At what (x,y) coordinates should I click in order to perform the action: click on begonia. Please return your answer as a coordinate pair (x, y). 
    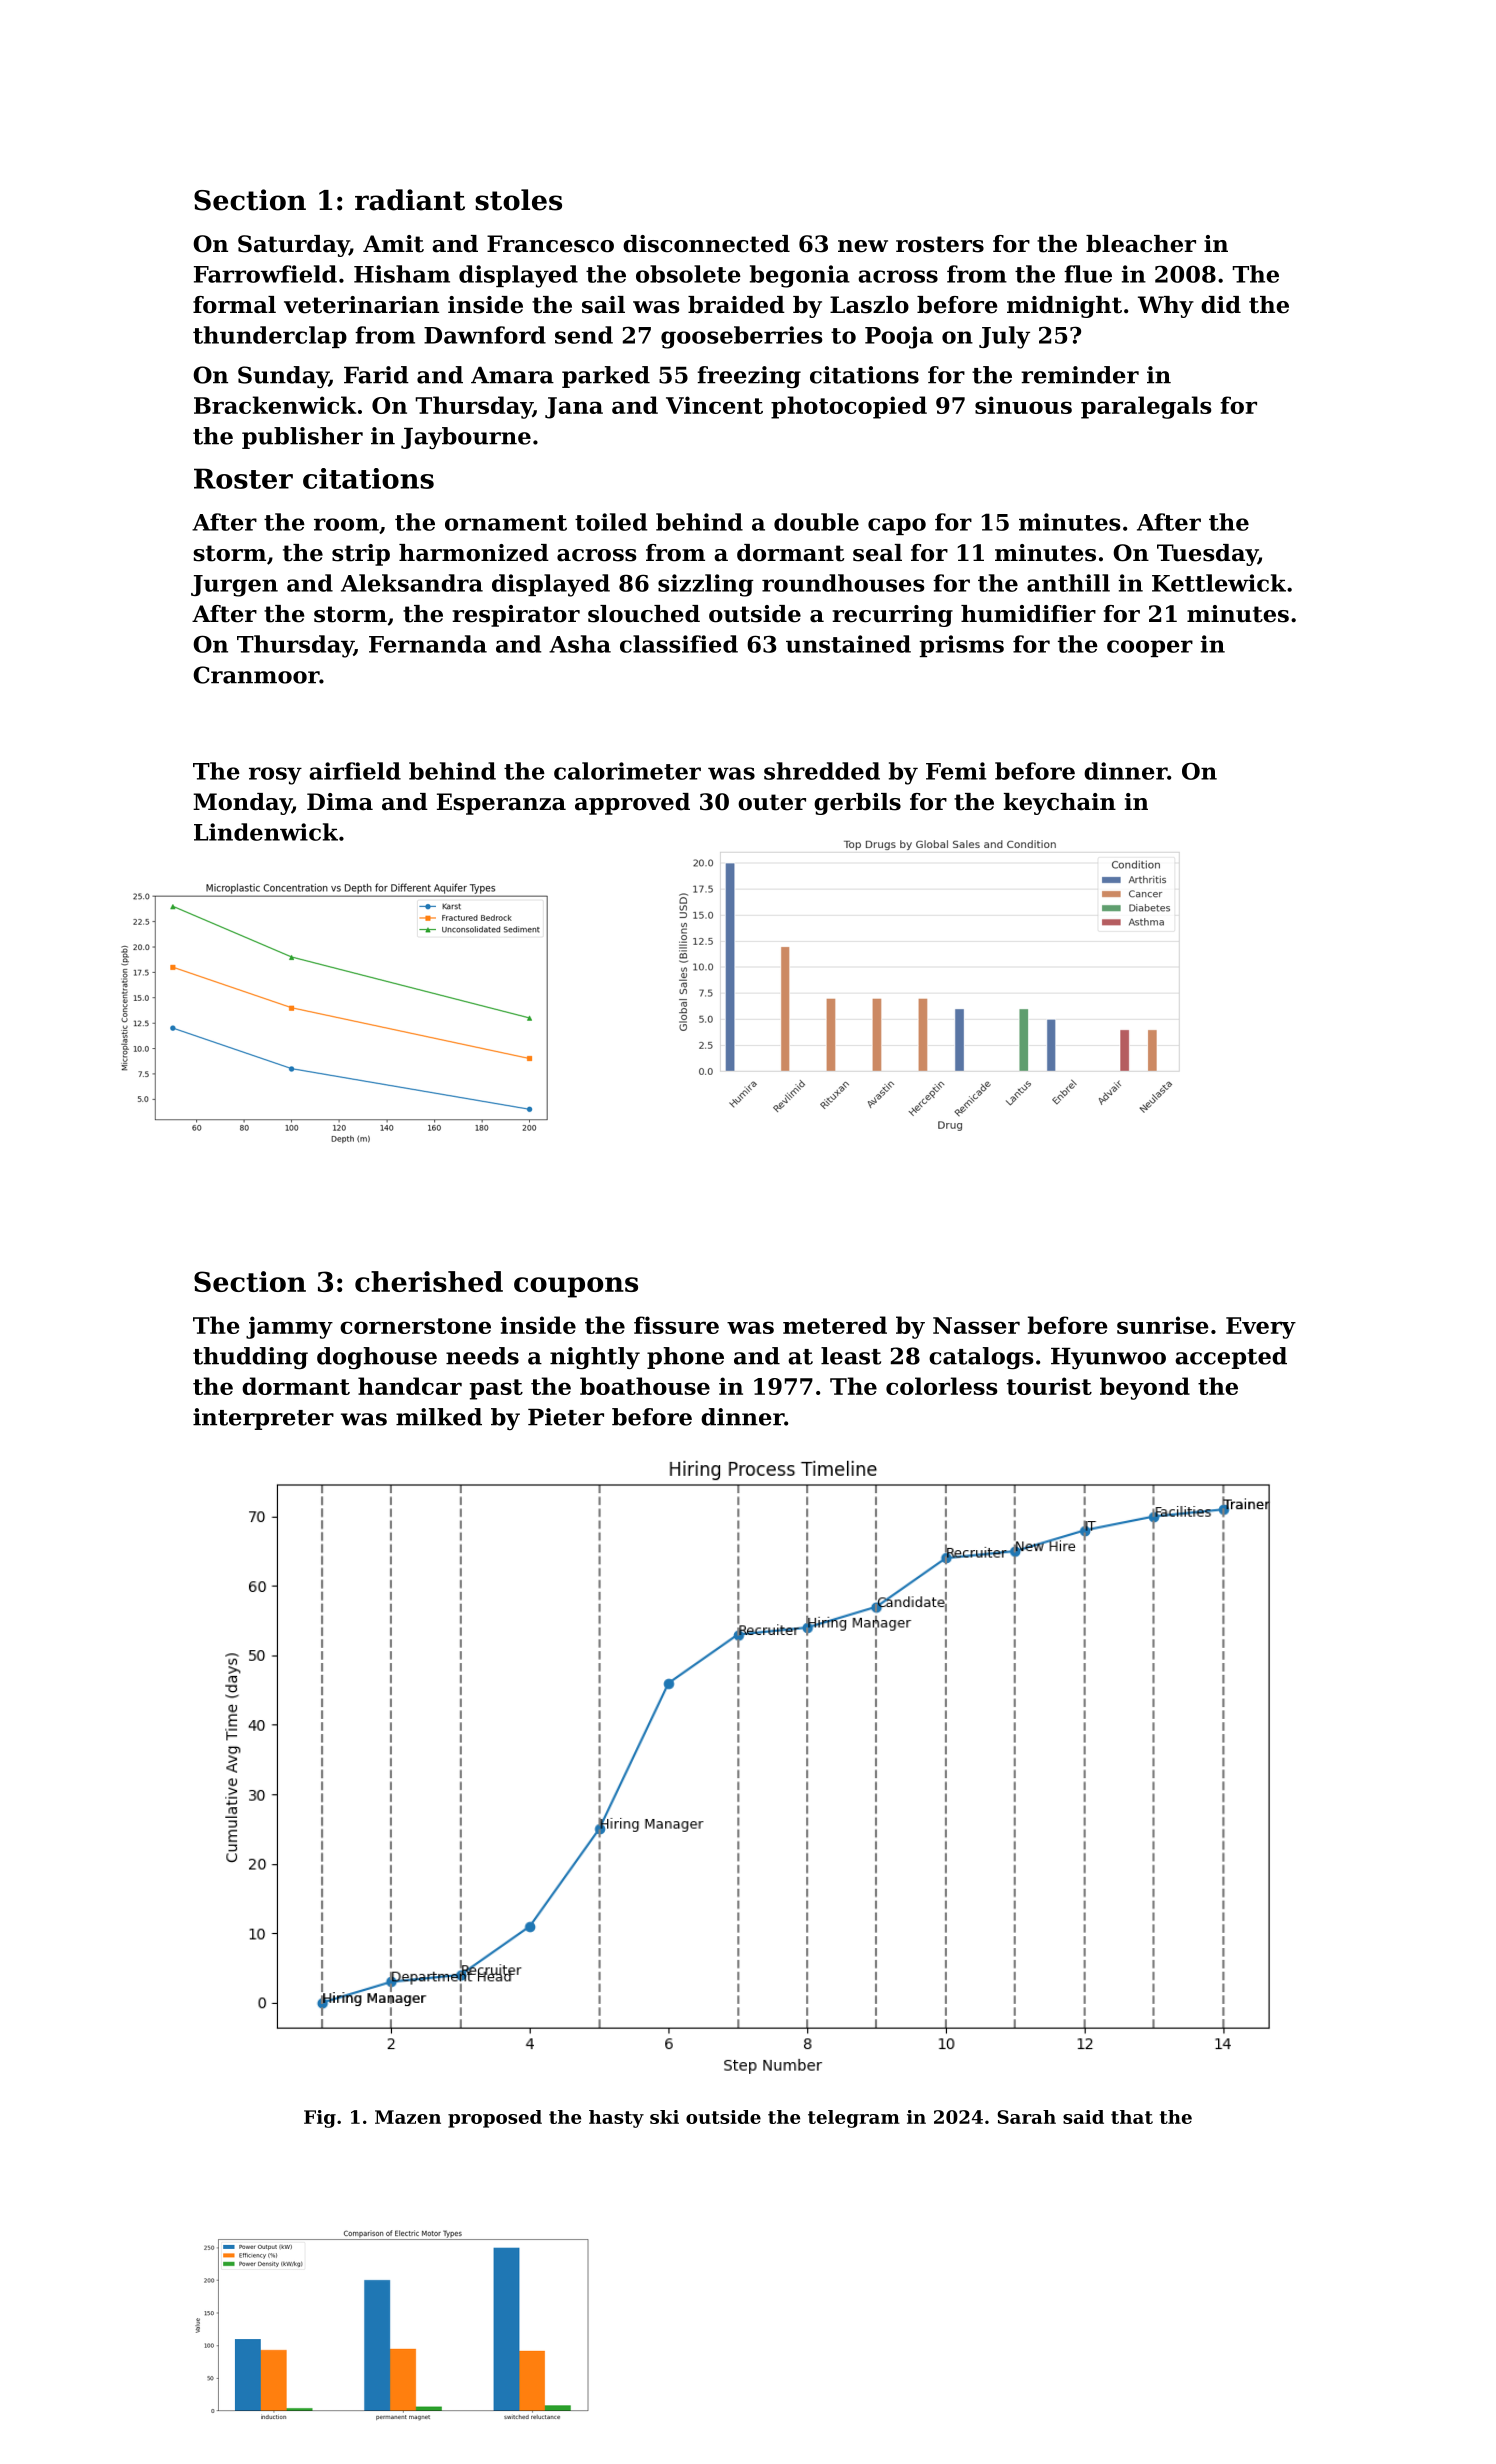
    Looking at the image, I should click on (800, 276).
